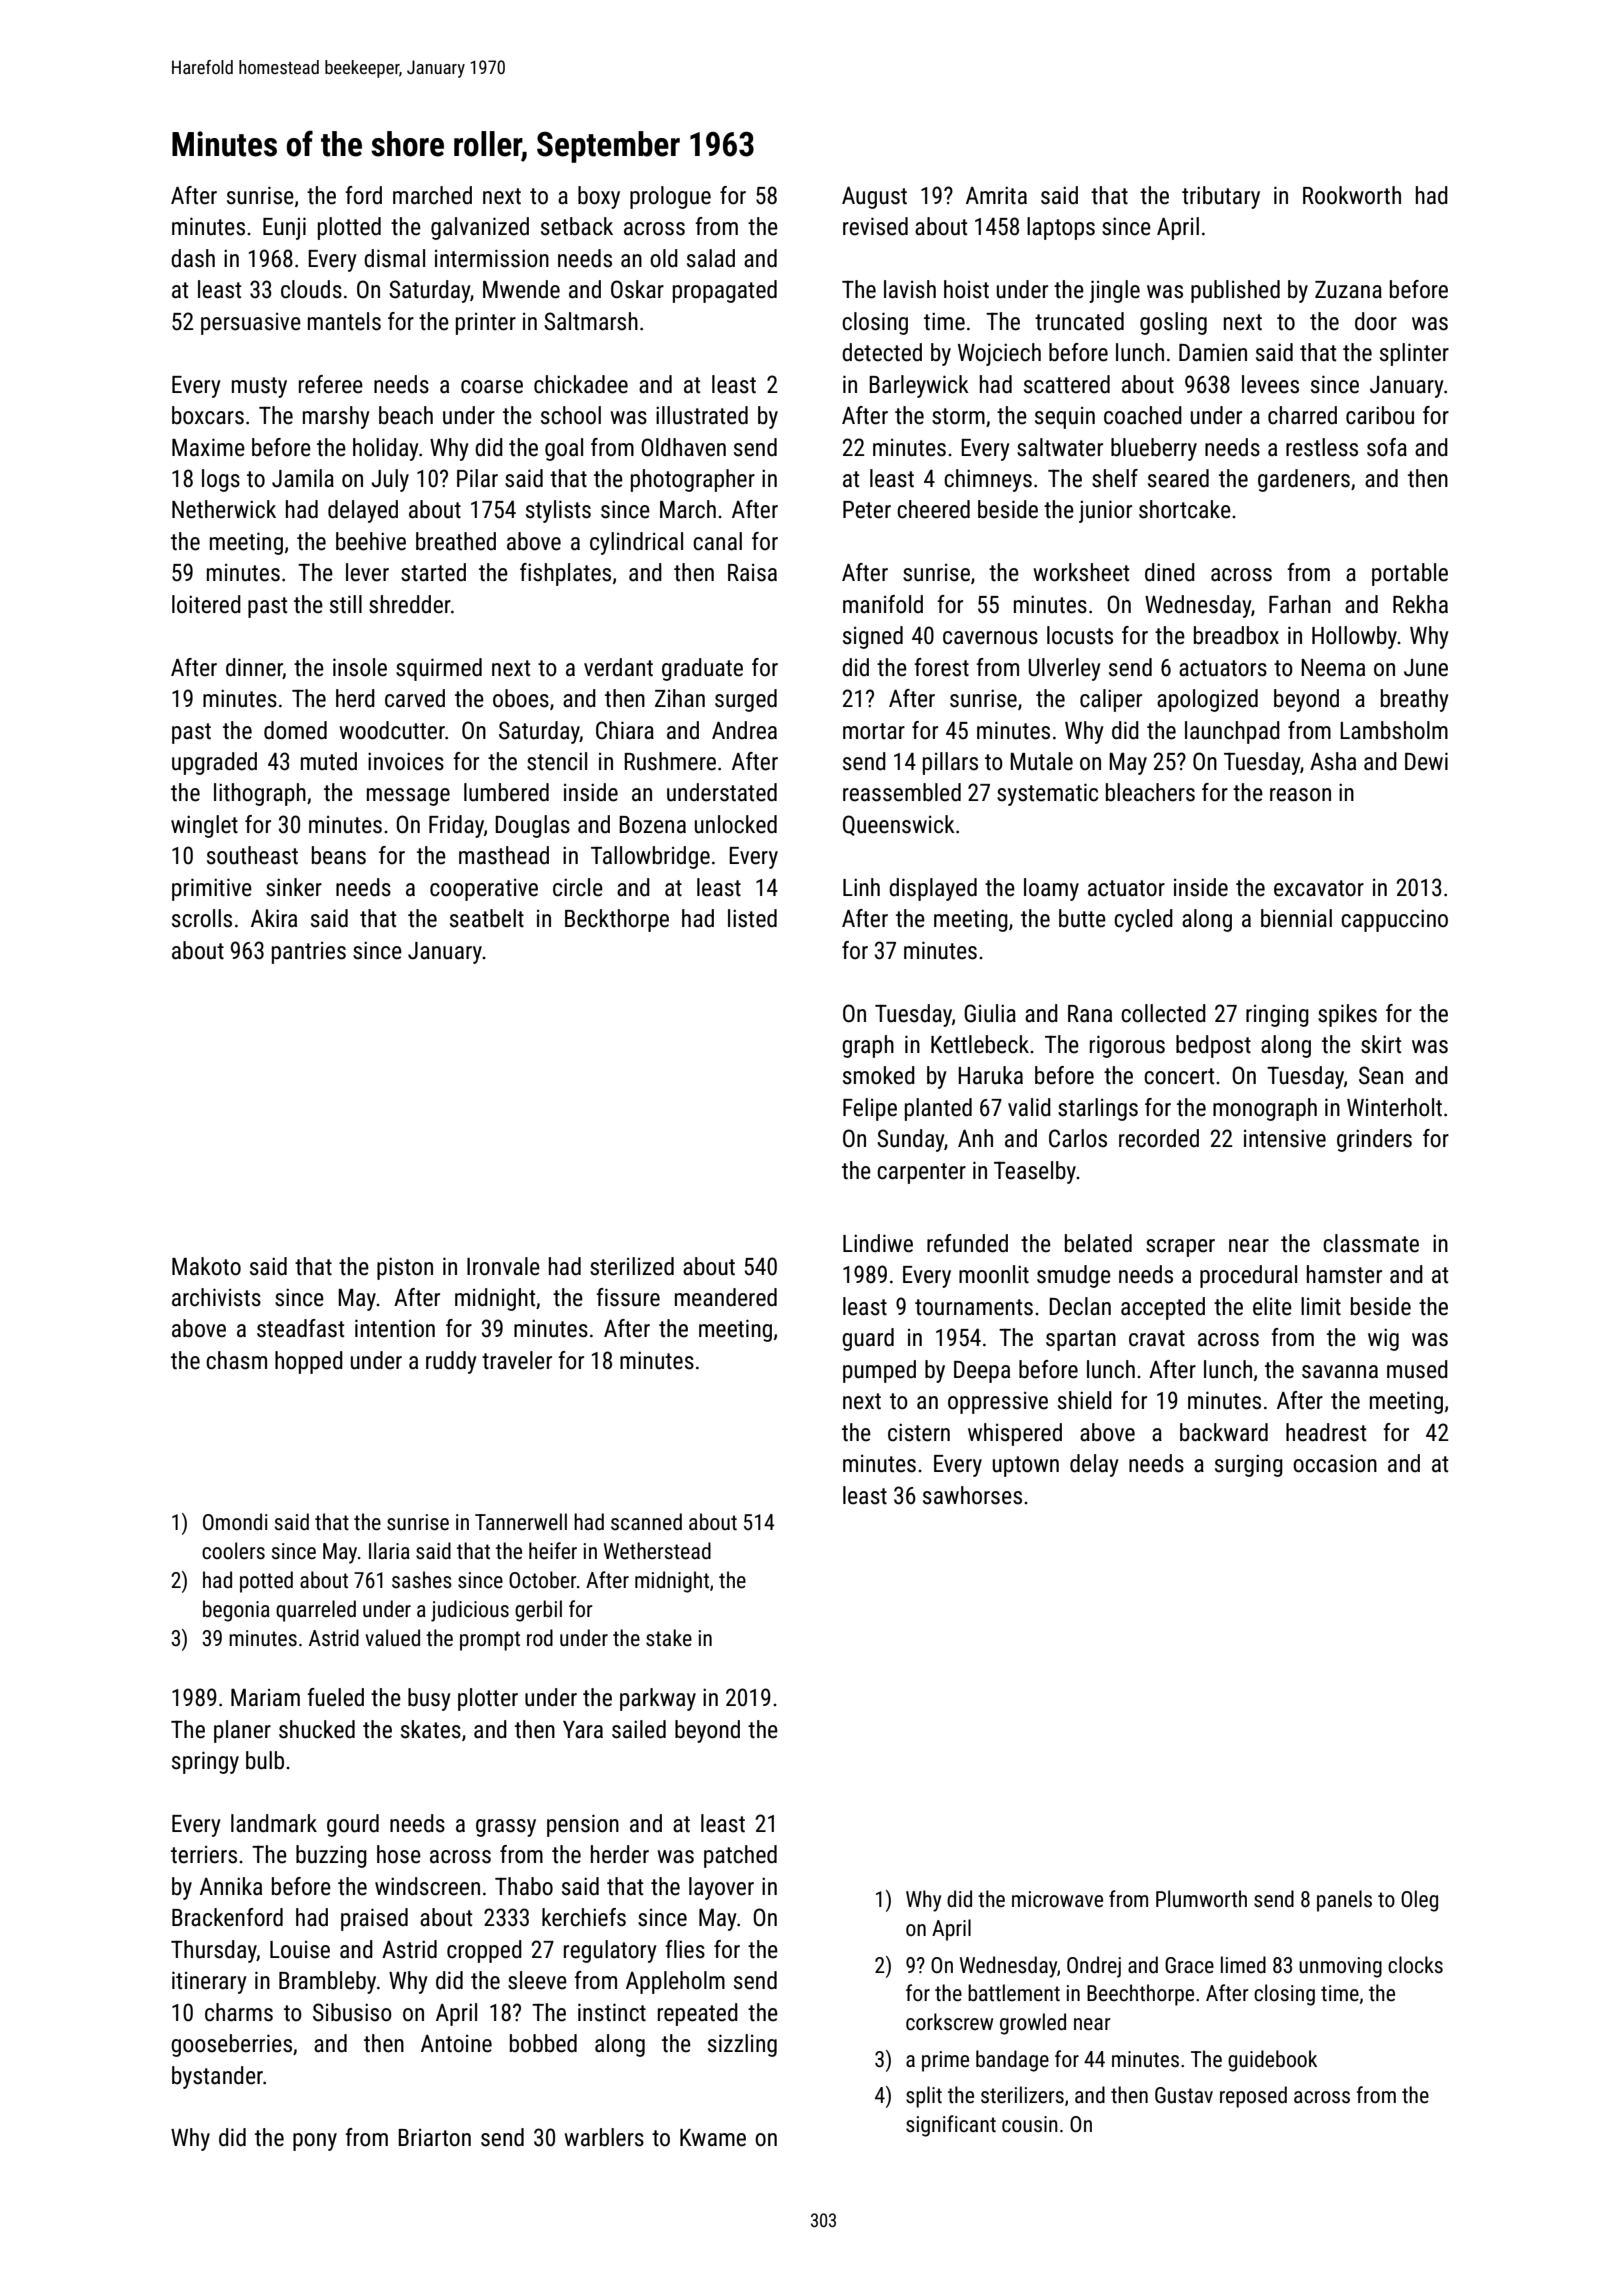  I want to click on musty, so click(259, 387).
